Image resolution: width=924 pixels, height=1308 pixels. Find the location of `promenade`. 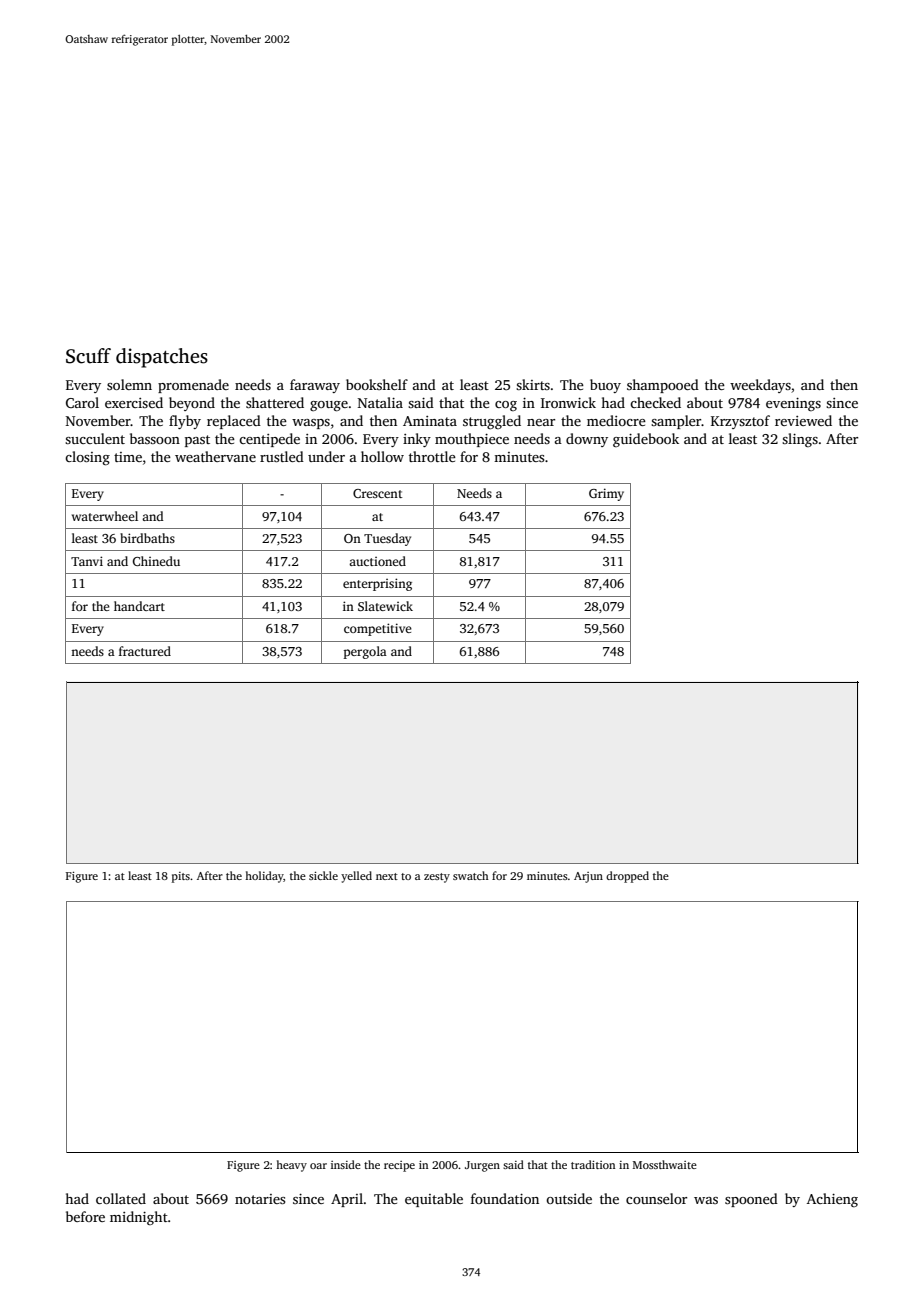

promenade is located at coordinates (193, 386).
